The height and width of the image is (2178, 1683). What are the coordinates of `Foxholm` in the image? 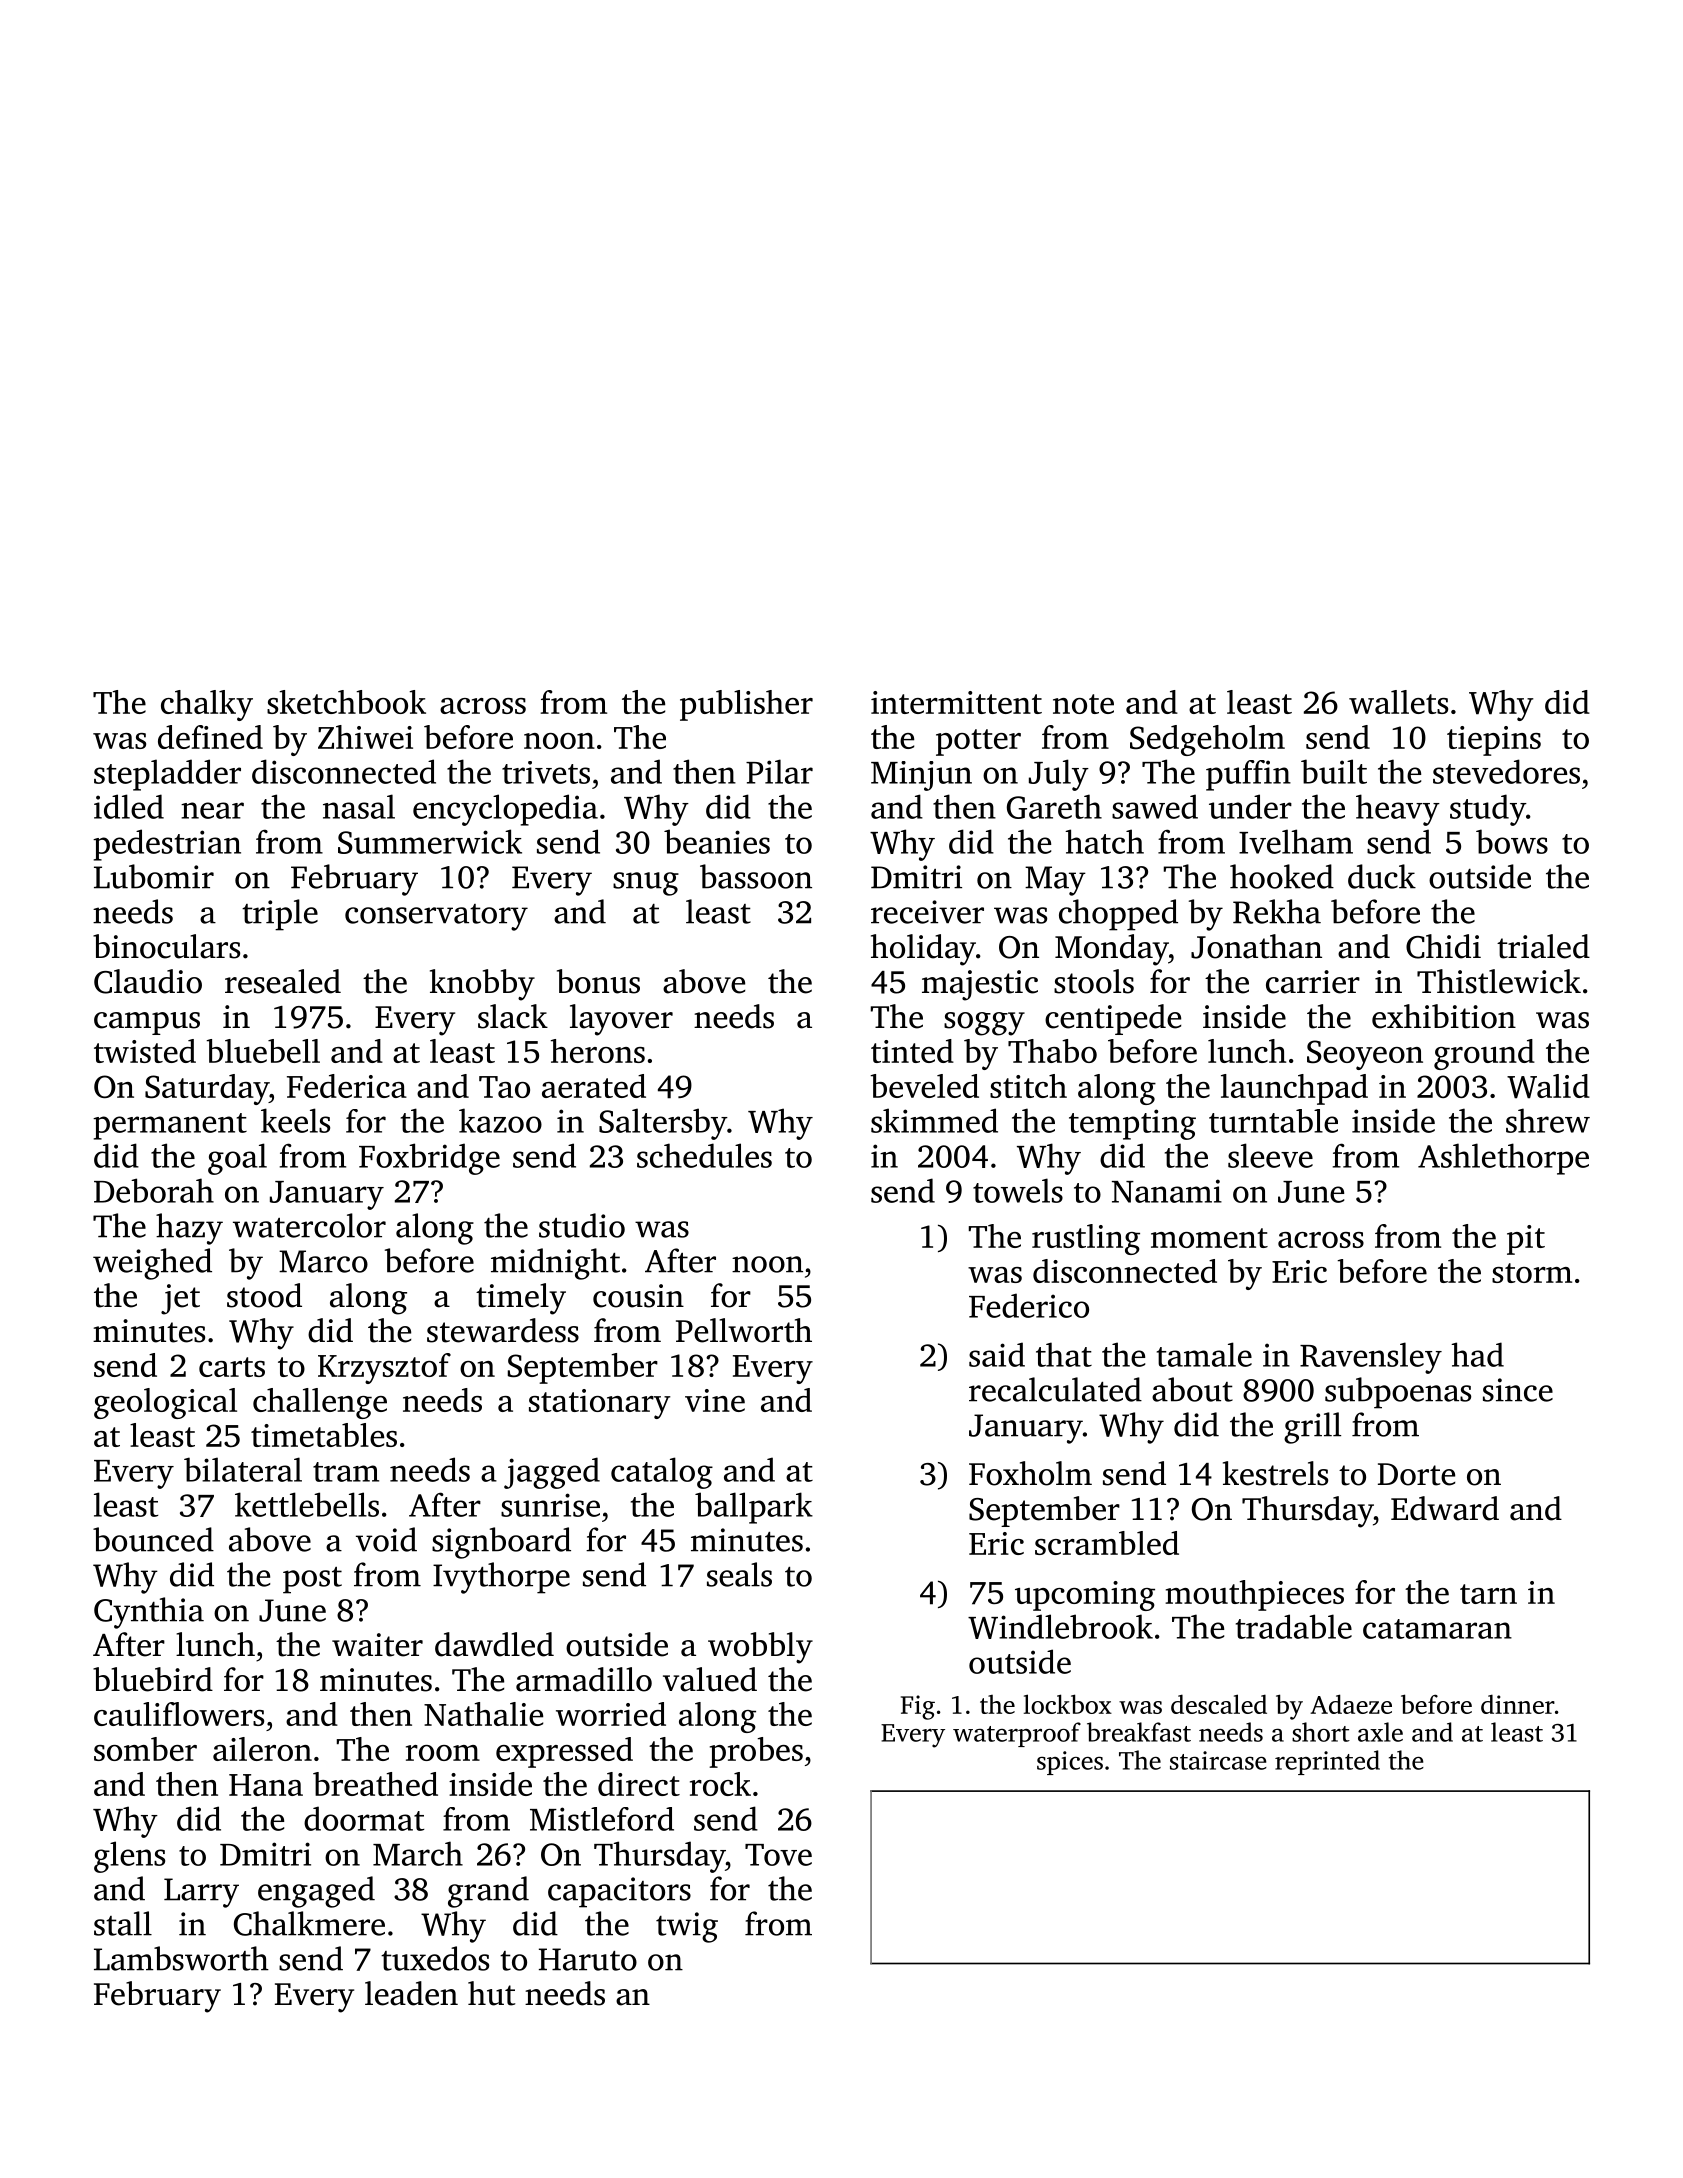 It's located at (1030, 1473).
